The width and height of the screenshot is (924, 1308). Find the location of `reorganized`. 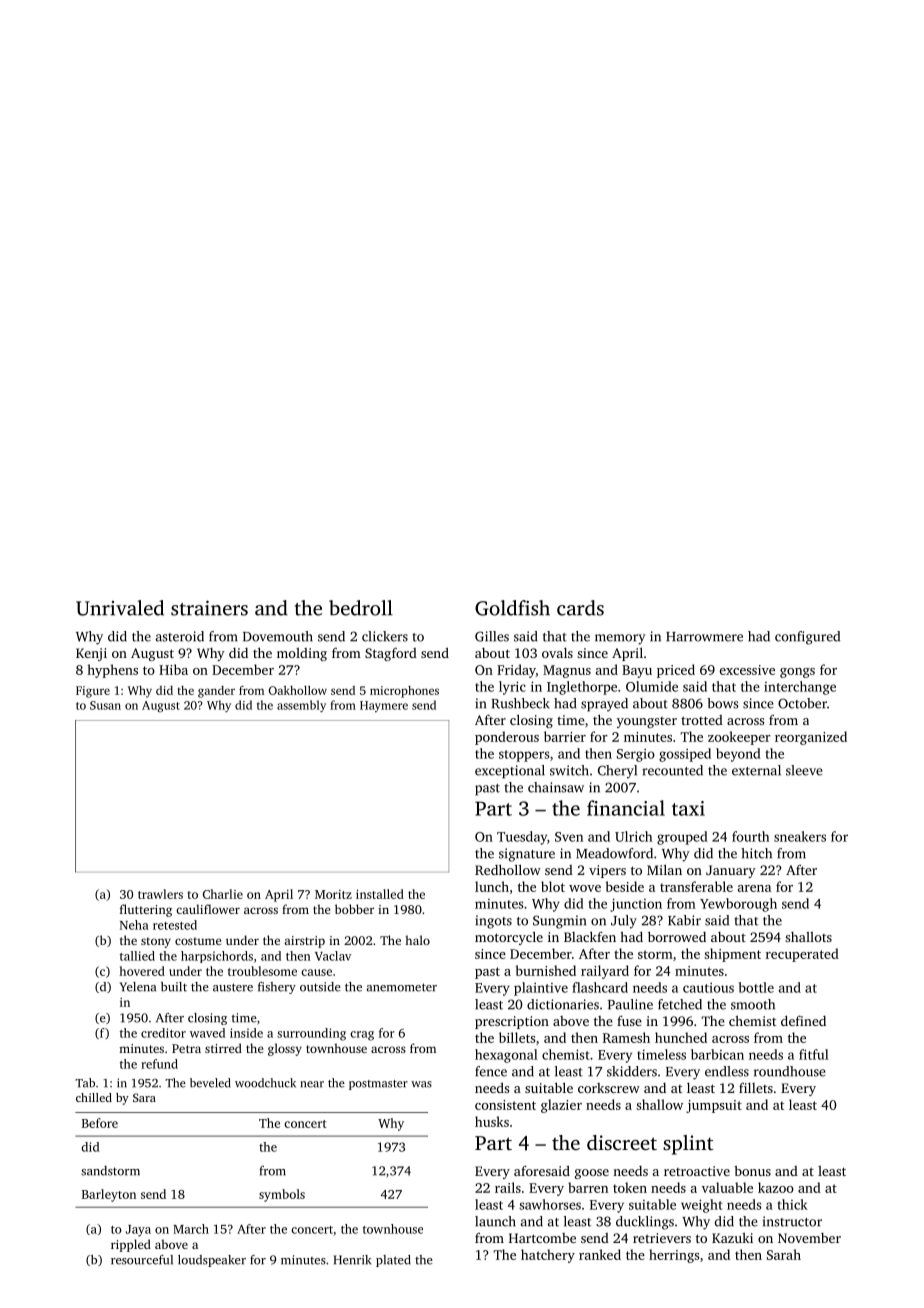

reorganized is located at coordinates (811, 738).
